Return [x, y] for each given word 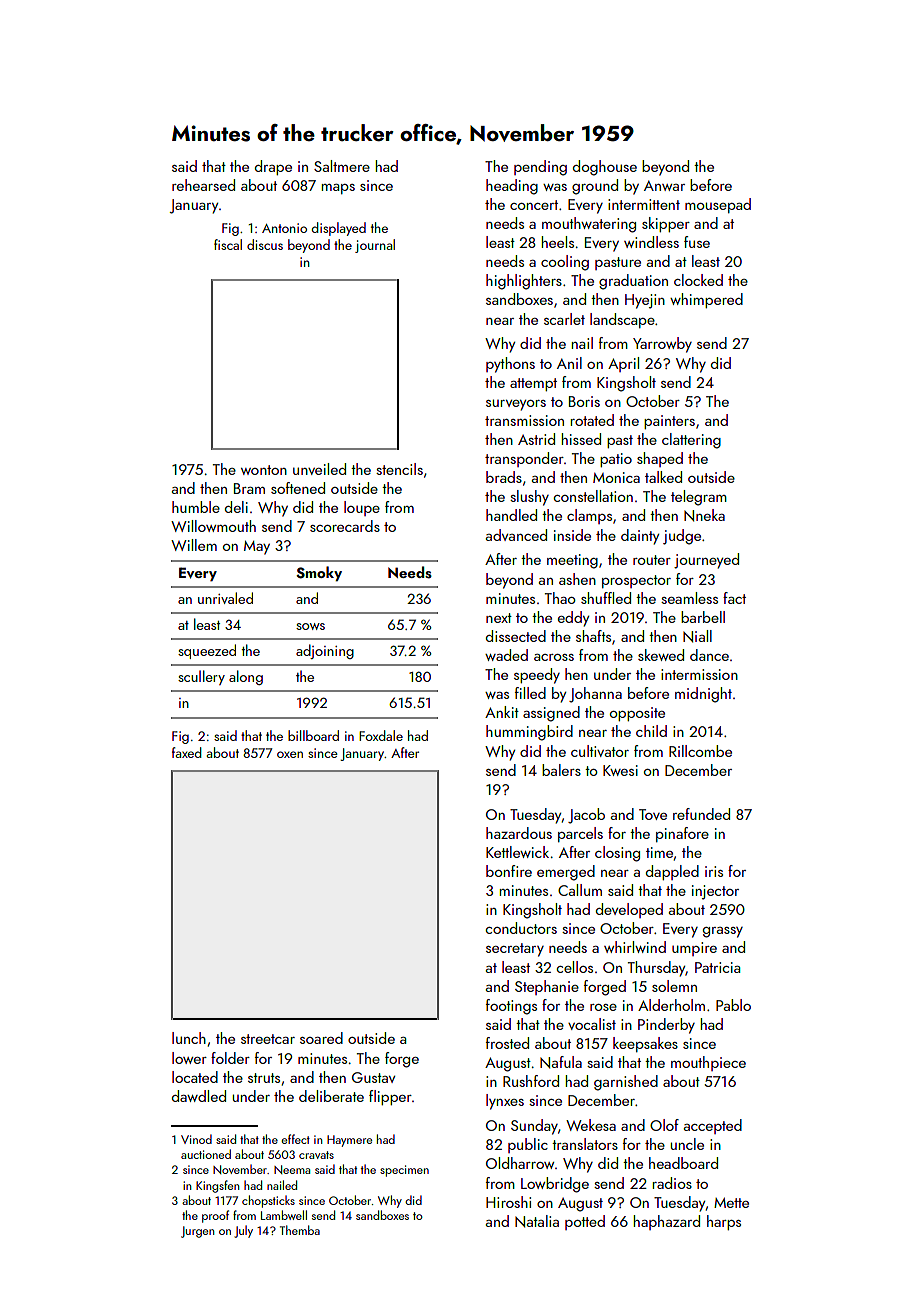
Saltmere [342, 166]
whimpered [706, 300]
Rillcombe [700, 751]
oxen [290, 754]
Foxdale [381, 735]
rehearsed [203, 185]
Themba [300, 1230]
